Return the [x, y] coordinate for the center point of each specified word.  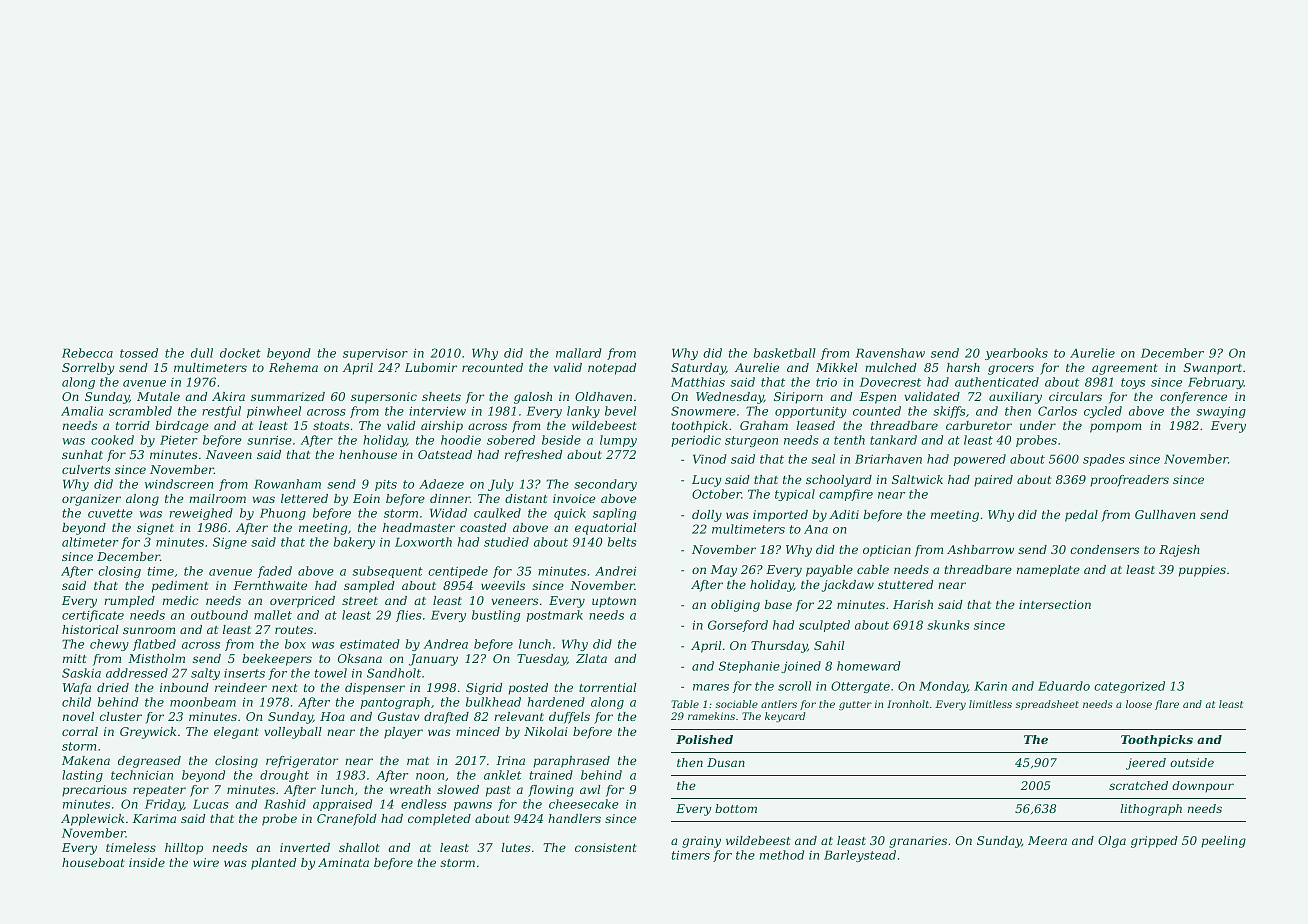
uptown [614, 602]
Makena [86, 760]
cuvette [110, 513]
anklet [503, 775]
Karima [154, 818]
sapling [614, 514]
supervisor [375, 354]
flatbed [154, 645]
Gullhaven [1165, 514]
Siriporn [798, 398]
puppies [1202, 571]
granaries [918, 842]
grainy [701, 842]
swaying [1221, 412]
